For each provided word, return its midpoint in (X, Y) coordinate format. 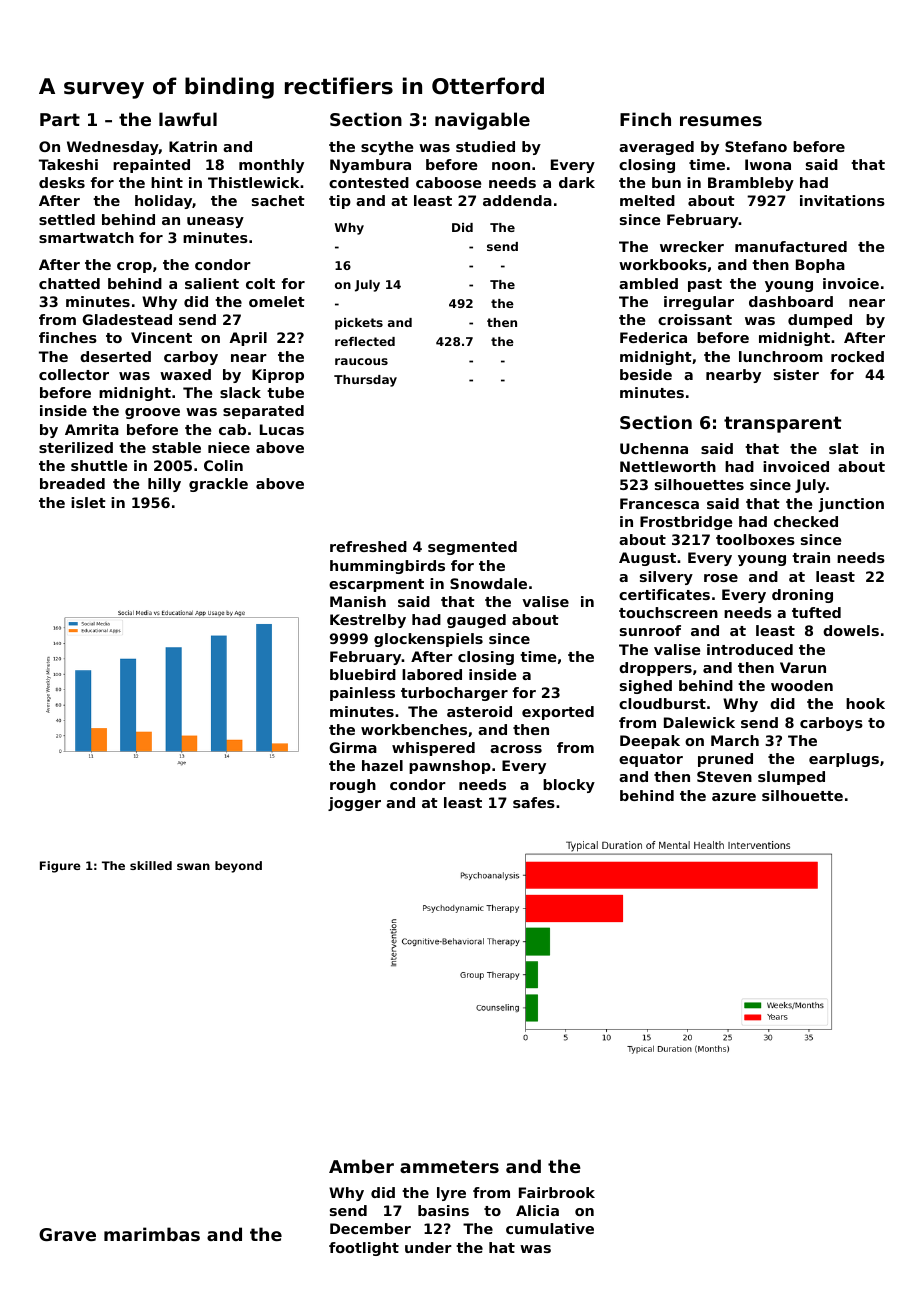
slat (844, 448)
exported (558, 713)
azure (734, 797)
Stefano (756, 146)
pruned (725, 760)
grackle (218, 485)
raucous (361, 361)
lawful (188, 119)
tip (340, 202)
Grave (67, 1234)
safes (534, 802)
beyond (238, 867)
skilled (151, 865)
